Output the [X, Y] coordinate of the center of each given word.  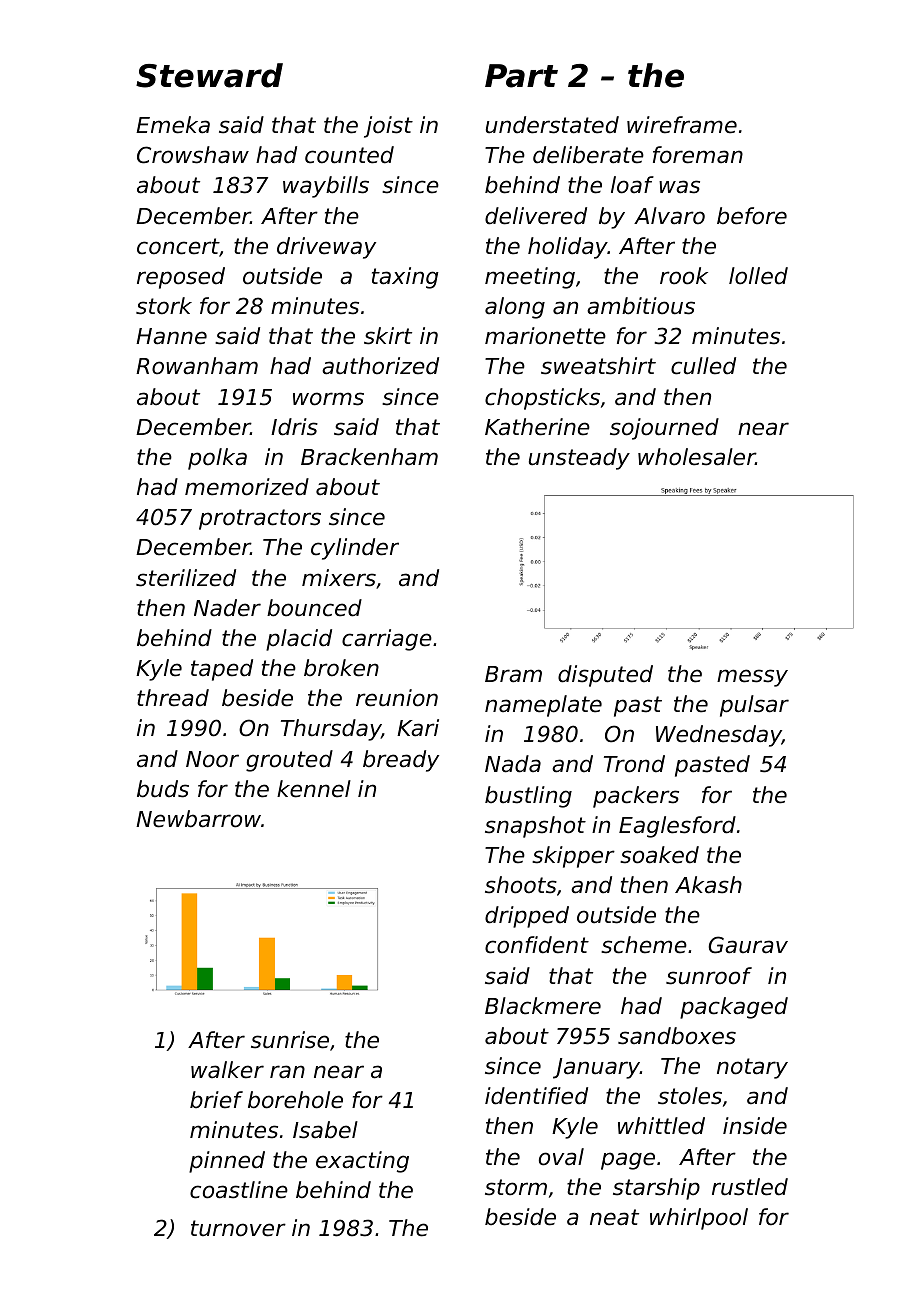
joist [388, 127]
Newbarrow [198, 819]
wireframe [682, 125]
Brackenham [369, 457]
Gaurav [748, 945]
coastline [239, 1190]
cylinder [355, 549]
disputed [605, 676]
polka [217, 459]
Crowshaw [193, 155]
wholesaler [697, 457]
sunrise [290, 1040]
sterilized [186, 578]
